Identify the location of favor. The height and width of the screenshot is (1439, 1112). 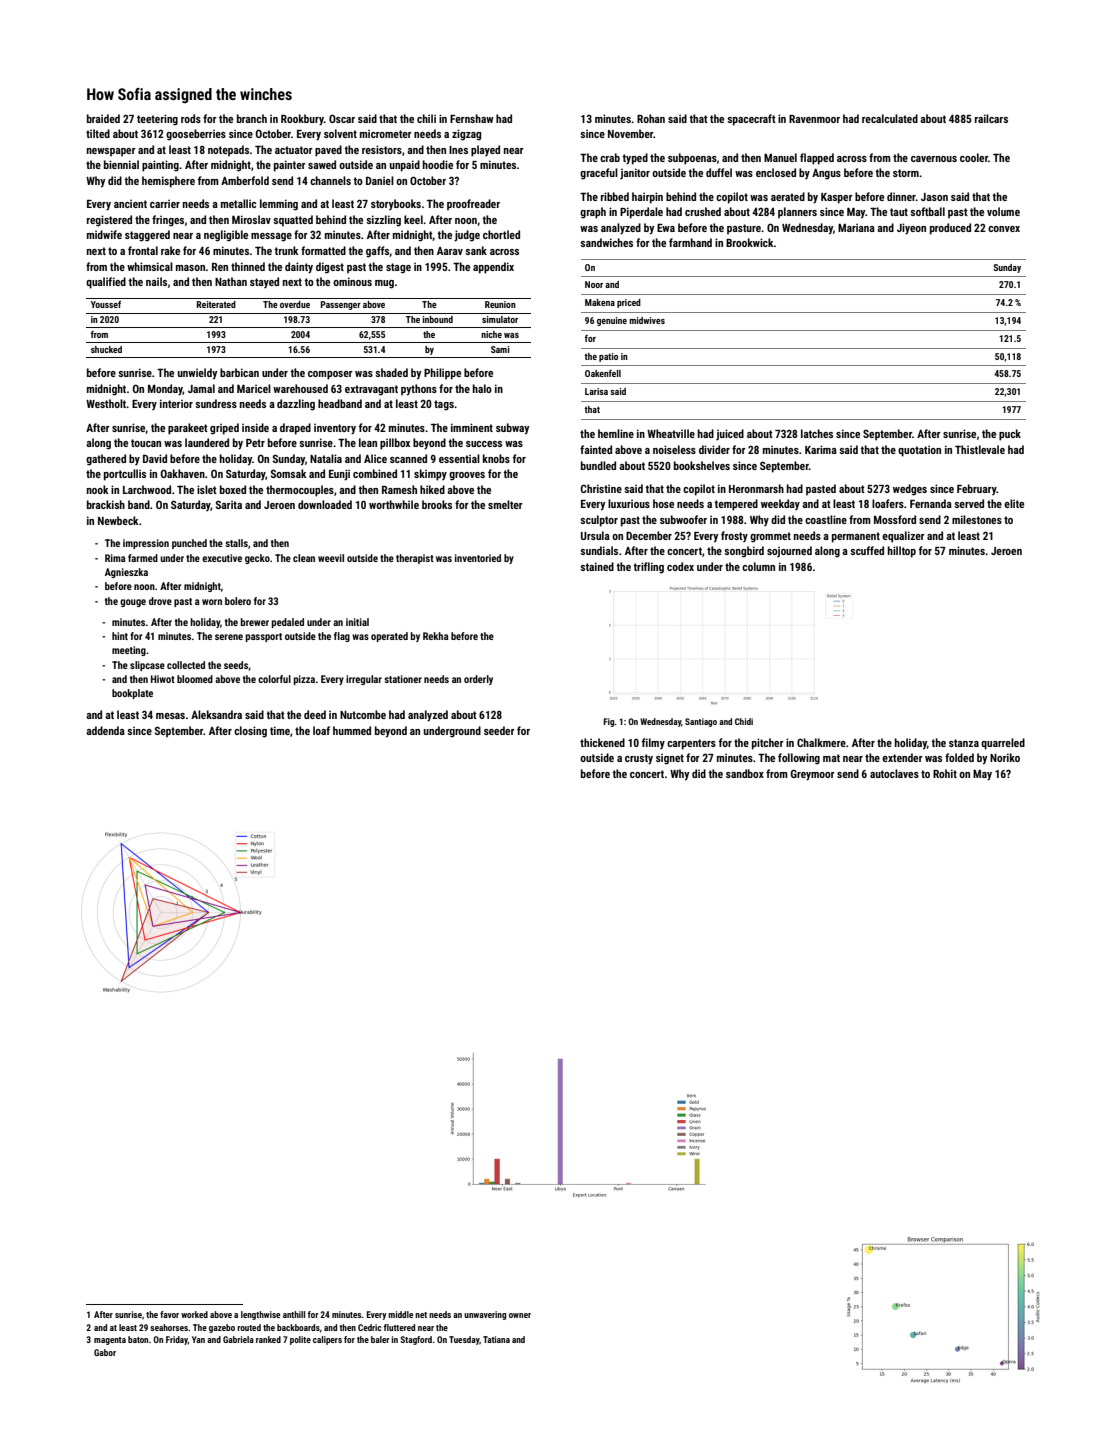
(169, 1314).
